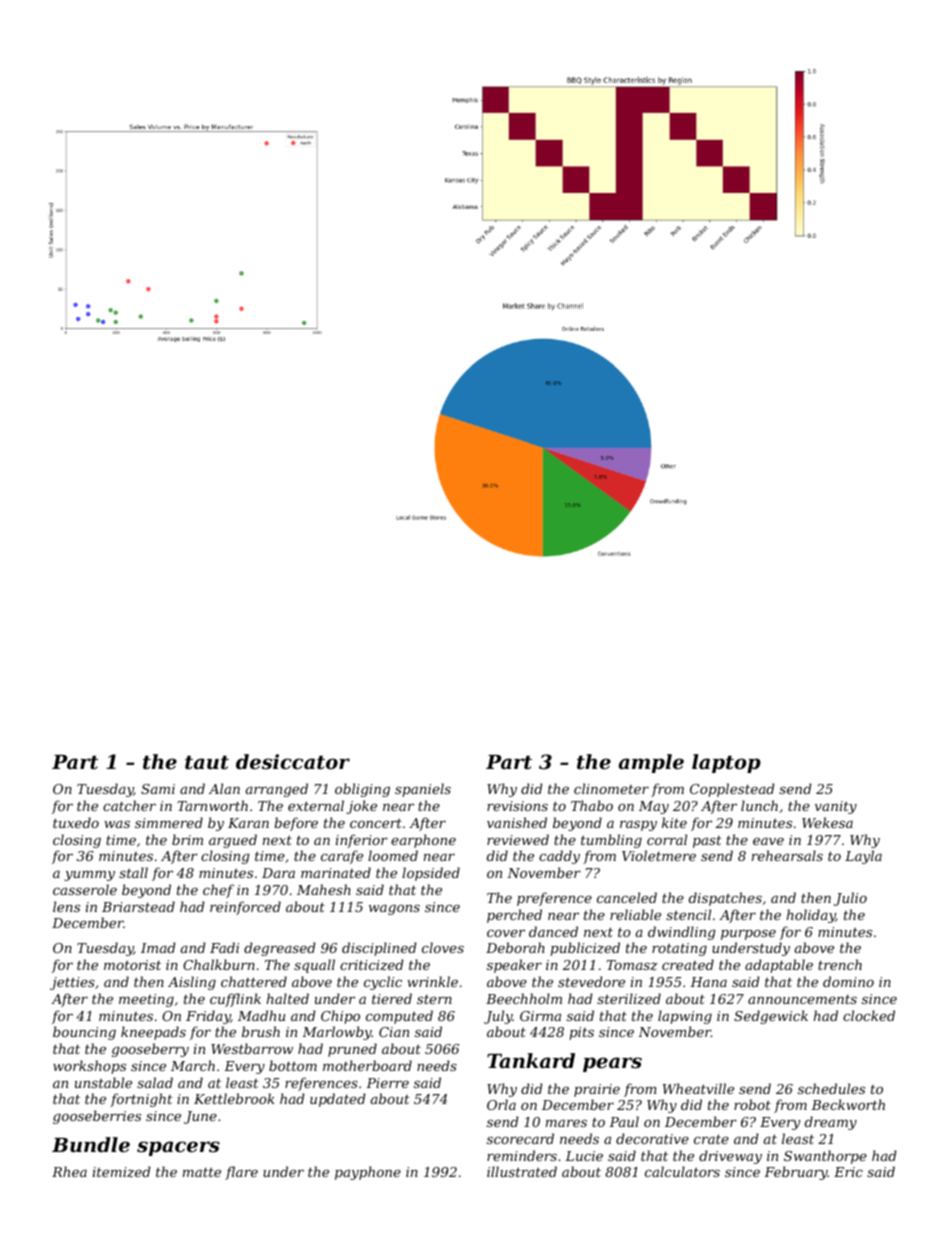 The image size is (952, 1233). Describe the element at coordinates (372, 965) in the page. I see `criticized` at that location.
